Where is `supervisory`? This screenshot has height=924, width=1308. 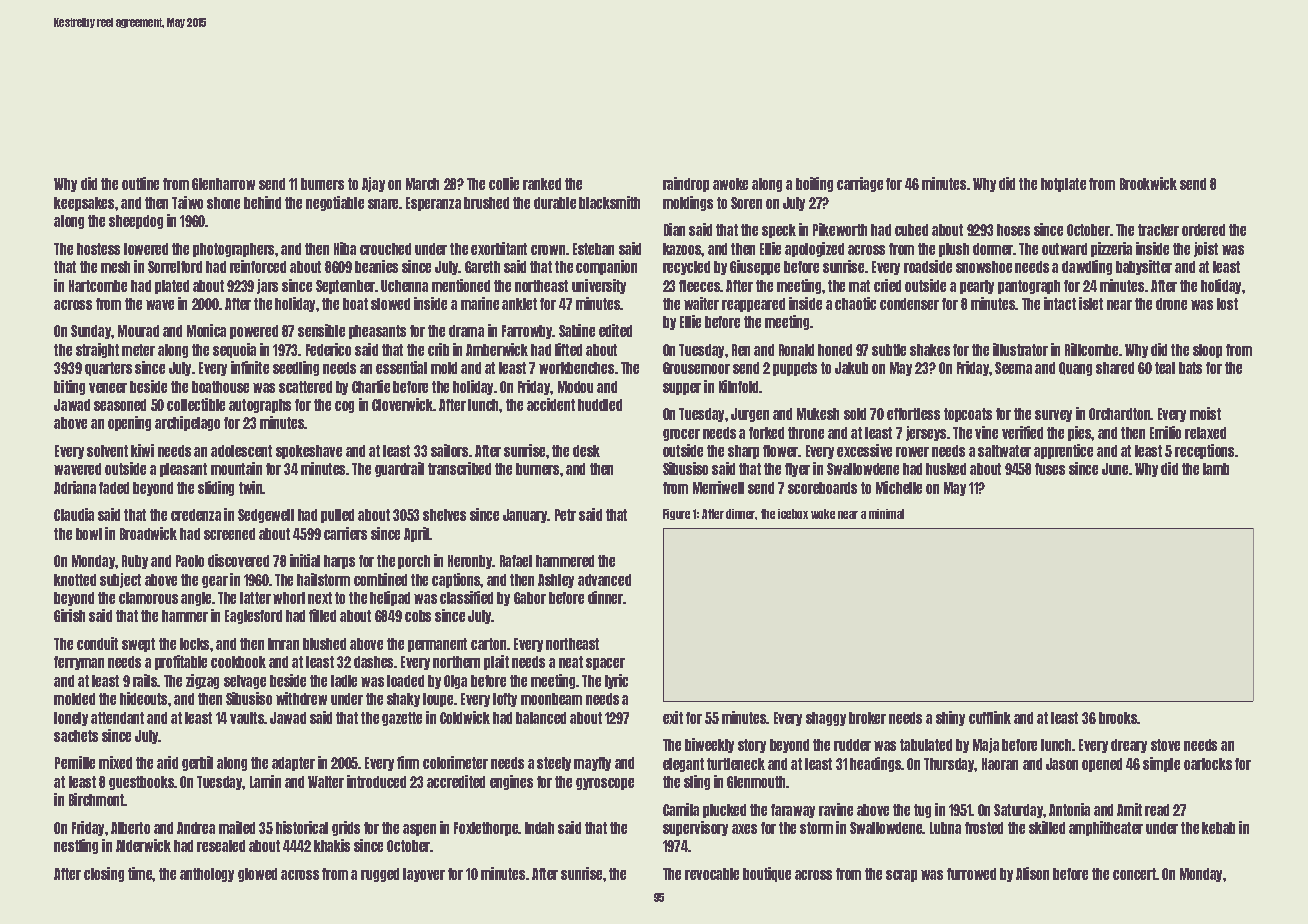 supervisory is located at coordinates (695, 828).
